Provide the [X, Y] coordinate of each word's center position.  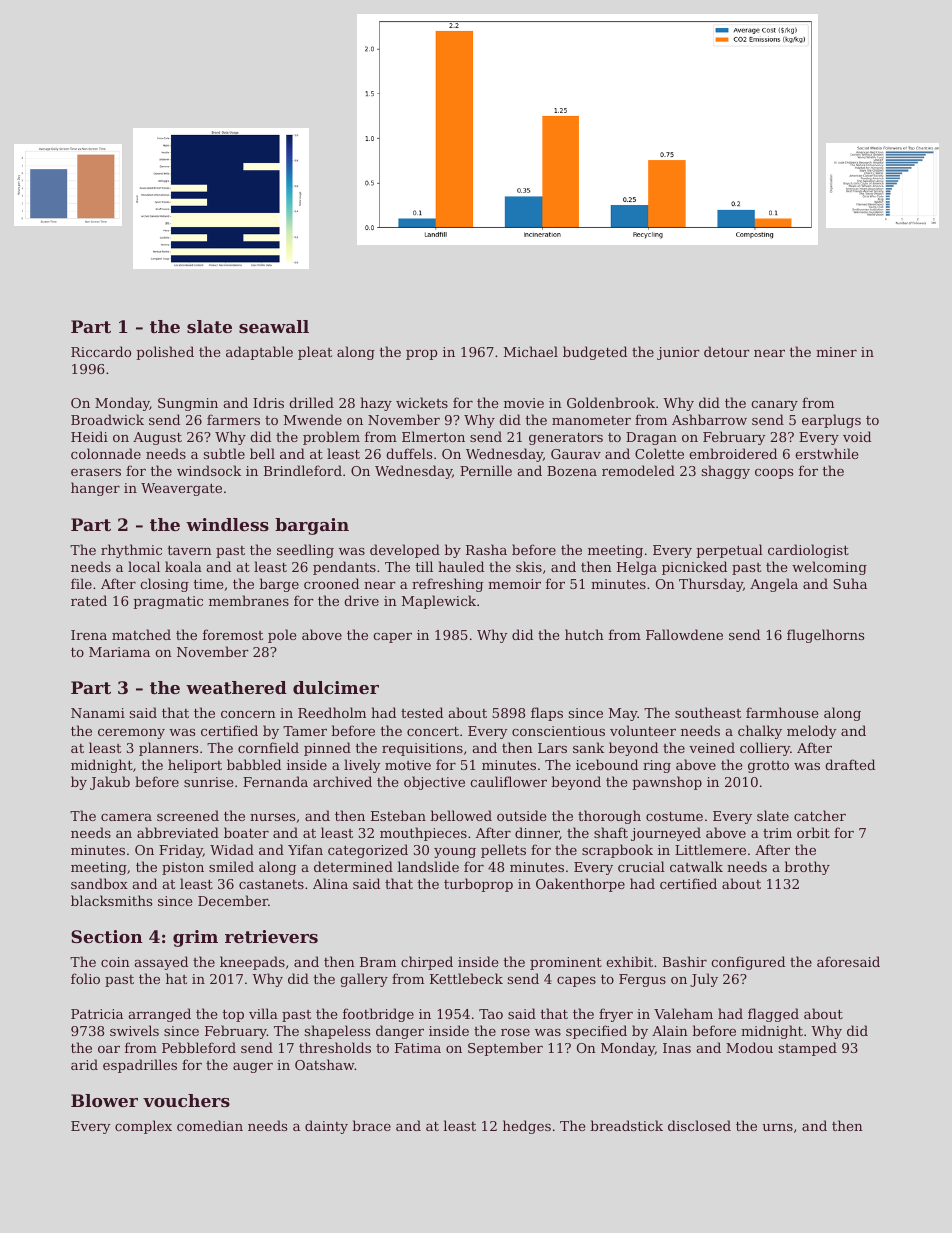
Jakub [110, 783]
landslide [428, 866]
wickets [422, 402]
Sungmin [188, 404]
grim [195, 938]
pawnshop [667, 783]
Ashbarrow [709, 419]
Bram [378, 962]
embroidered [733, 453]
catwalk [696, 866]
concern [248, 714]
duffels [409, 453]
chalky [760, 732]
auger [253, 1068]
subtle [224, 453]
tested [422, 712]
